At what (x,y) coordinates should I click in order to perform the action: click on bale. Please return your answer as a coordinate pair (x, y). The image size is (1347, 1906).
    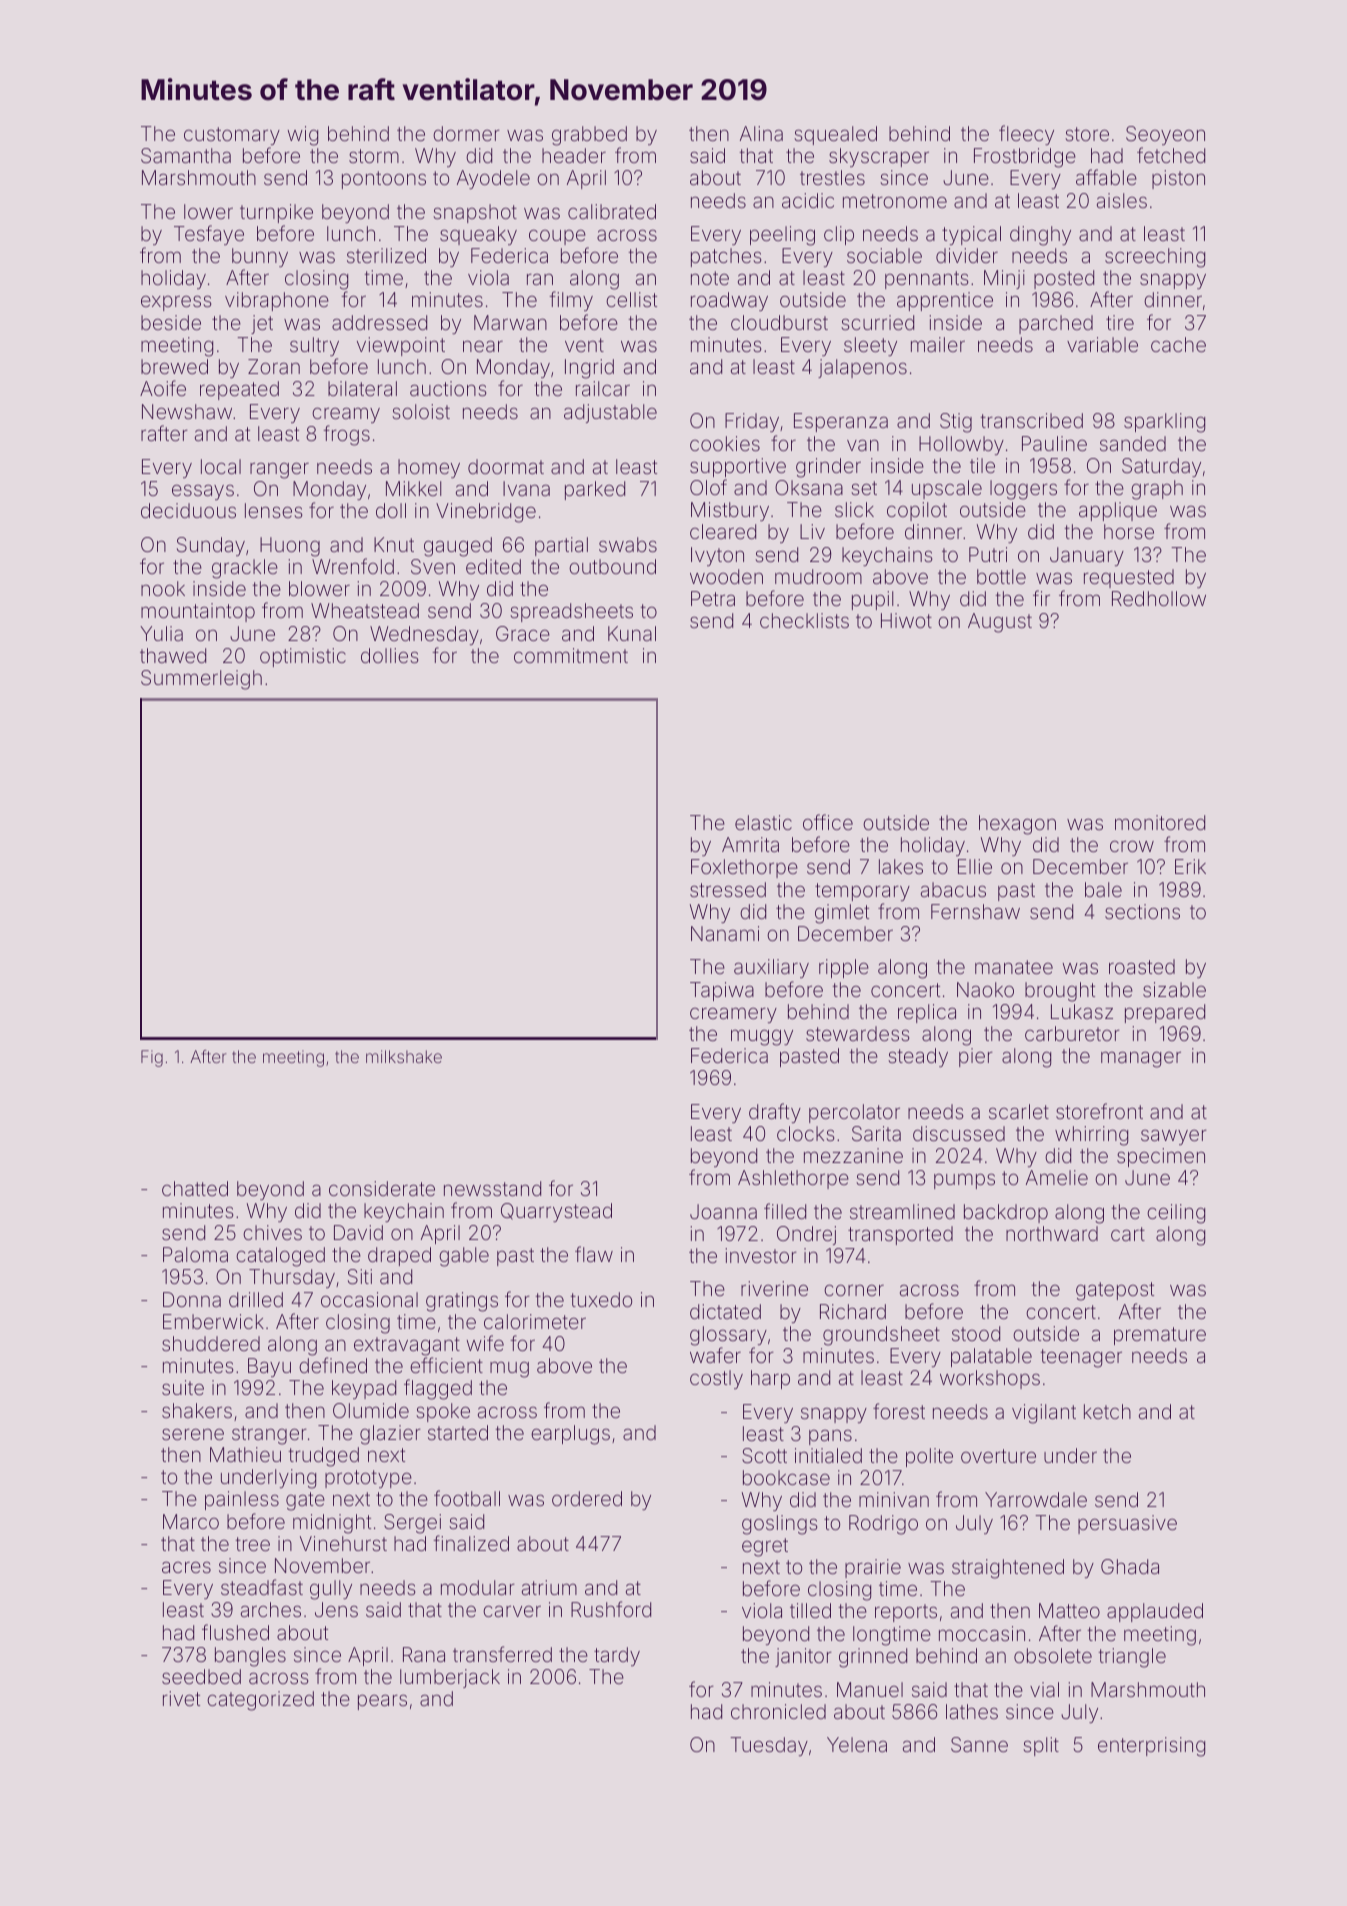
    Looking at the image, I should click on (1103, 889).
